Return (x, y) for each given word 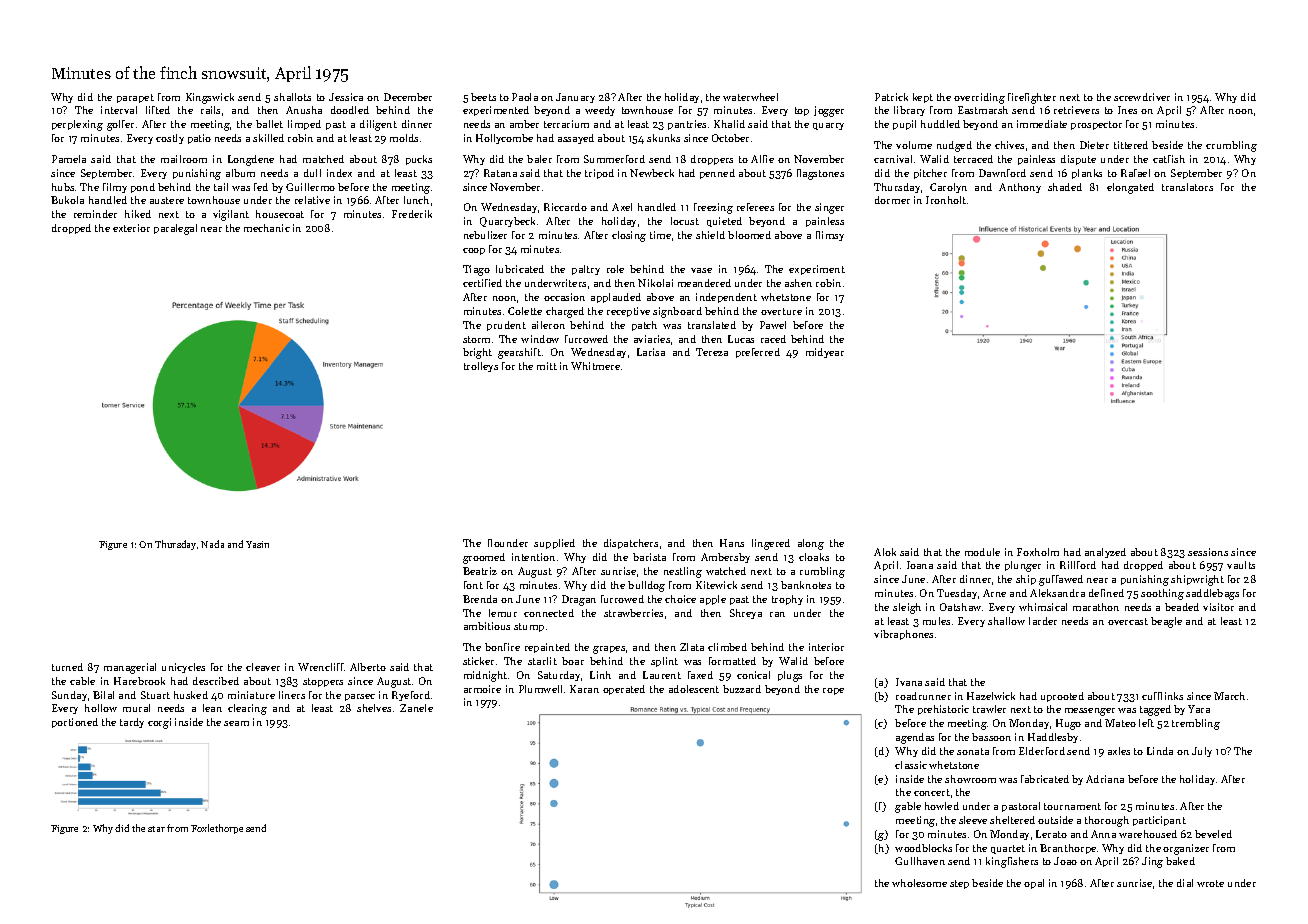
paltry (586, 270)
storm (476, 339)
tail (221, 187)
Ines (1127, 110)
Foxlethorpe (217, 829)
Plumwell (540, 689)
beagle (1166, 622)
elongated (1130, 188)
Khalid (729, 124)
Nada (212, 544)
